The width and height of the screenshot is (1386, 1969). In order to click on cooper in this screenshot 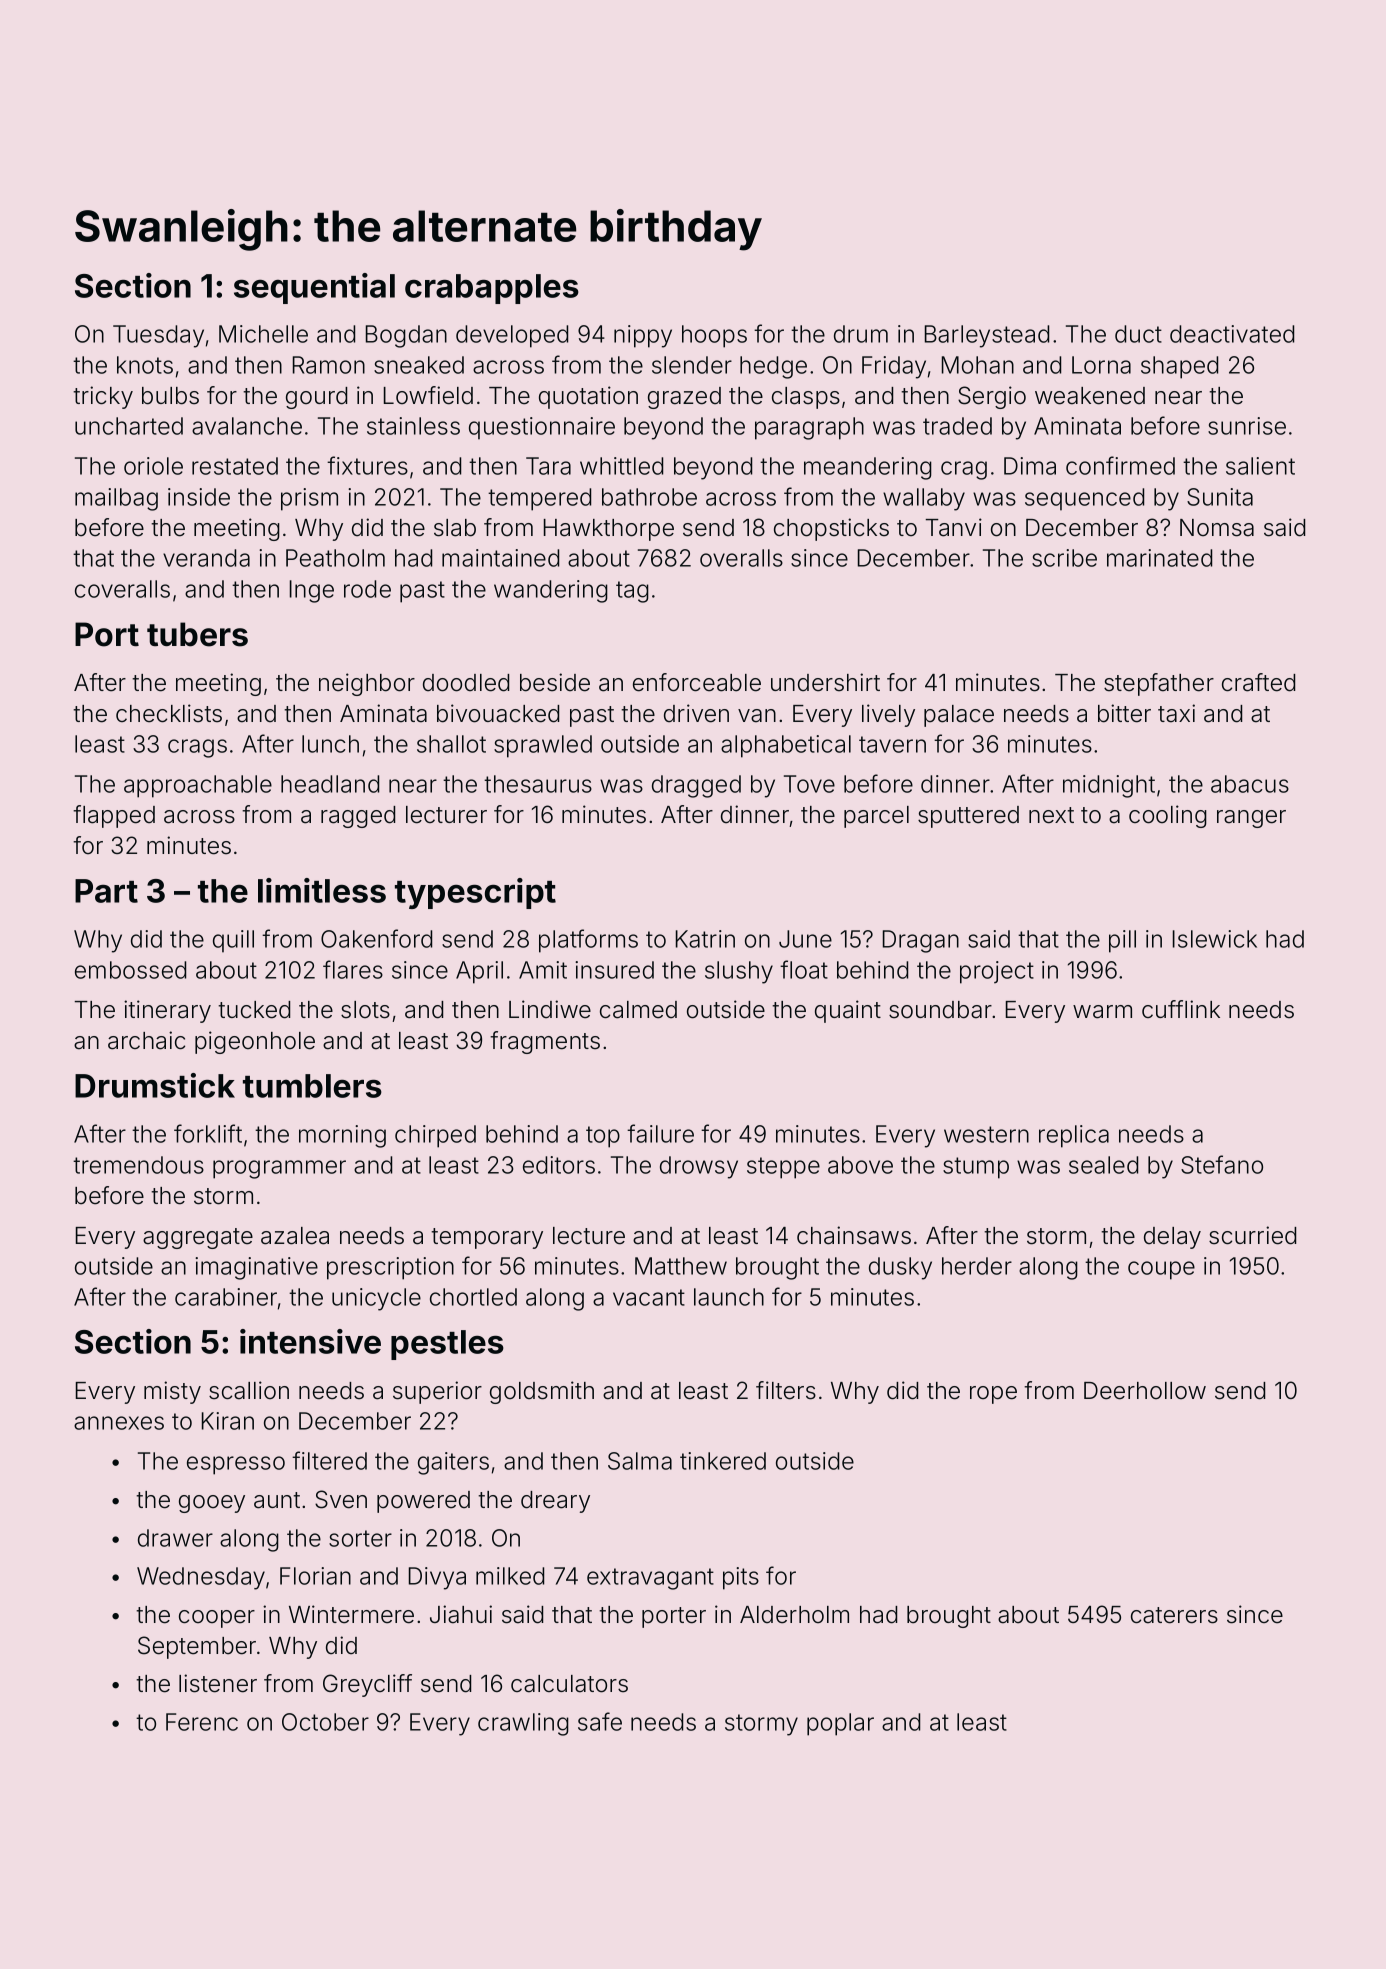, I will do `click(217, 1619)`.
